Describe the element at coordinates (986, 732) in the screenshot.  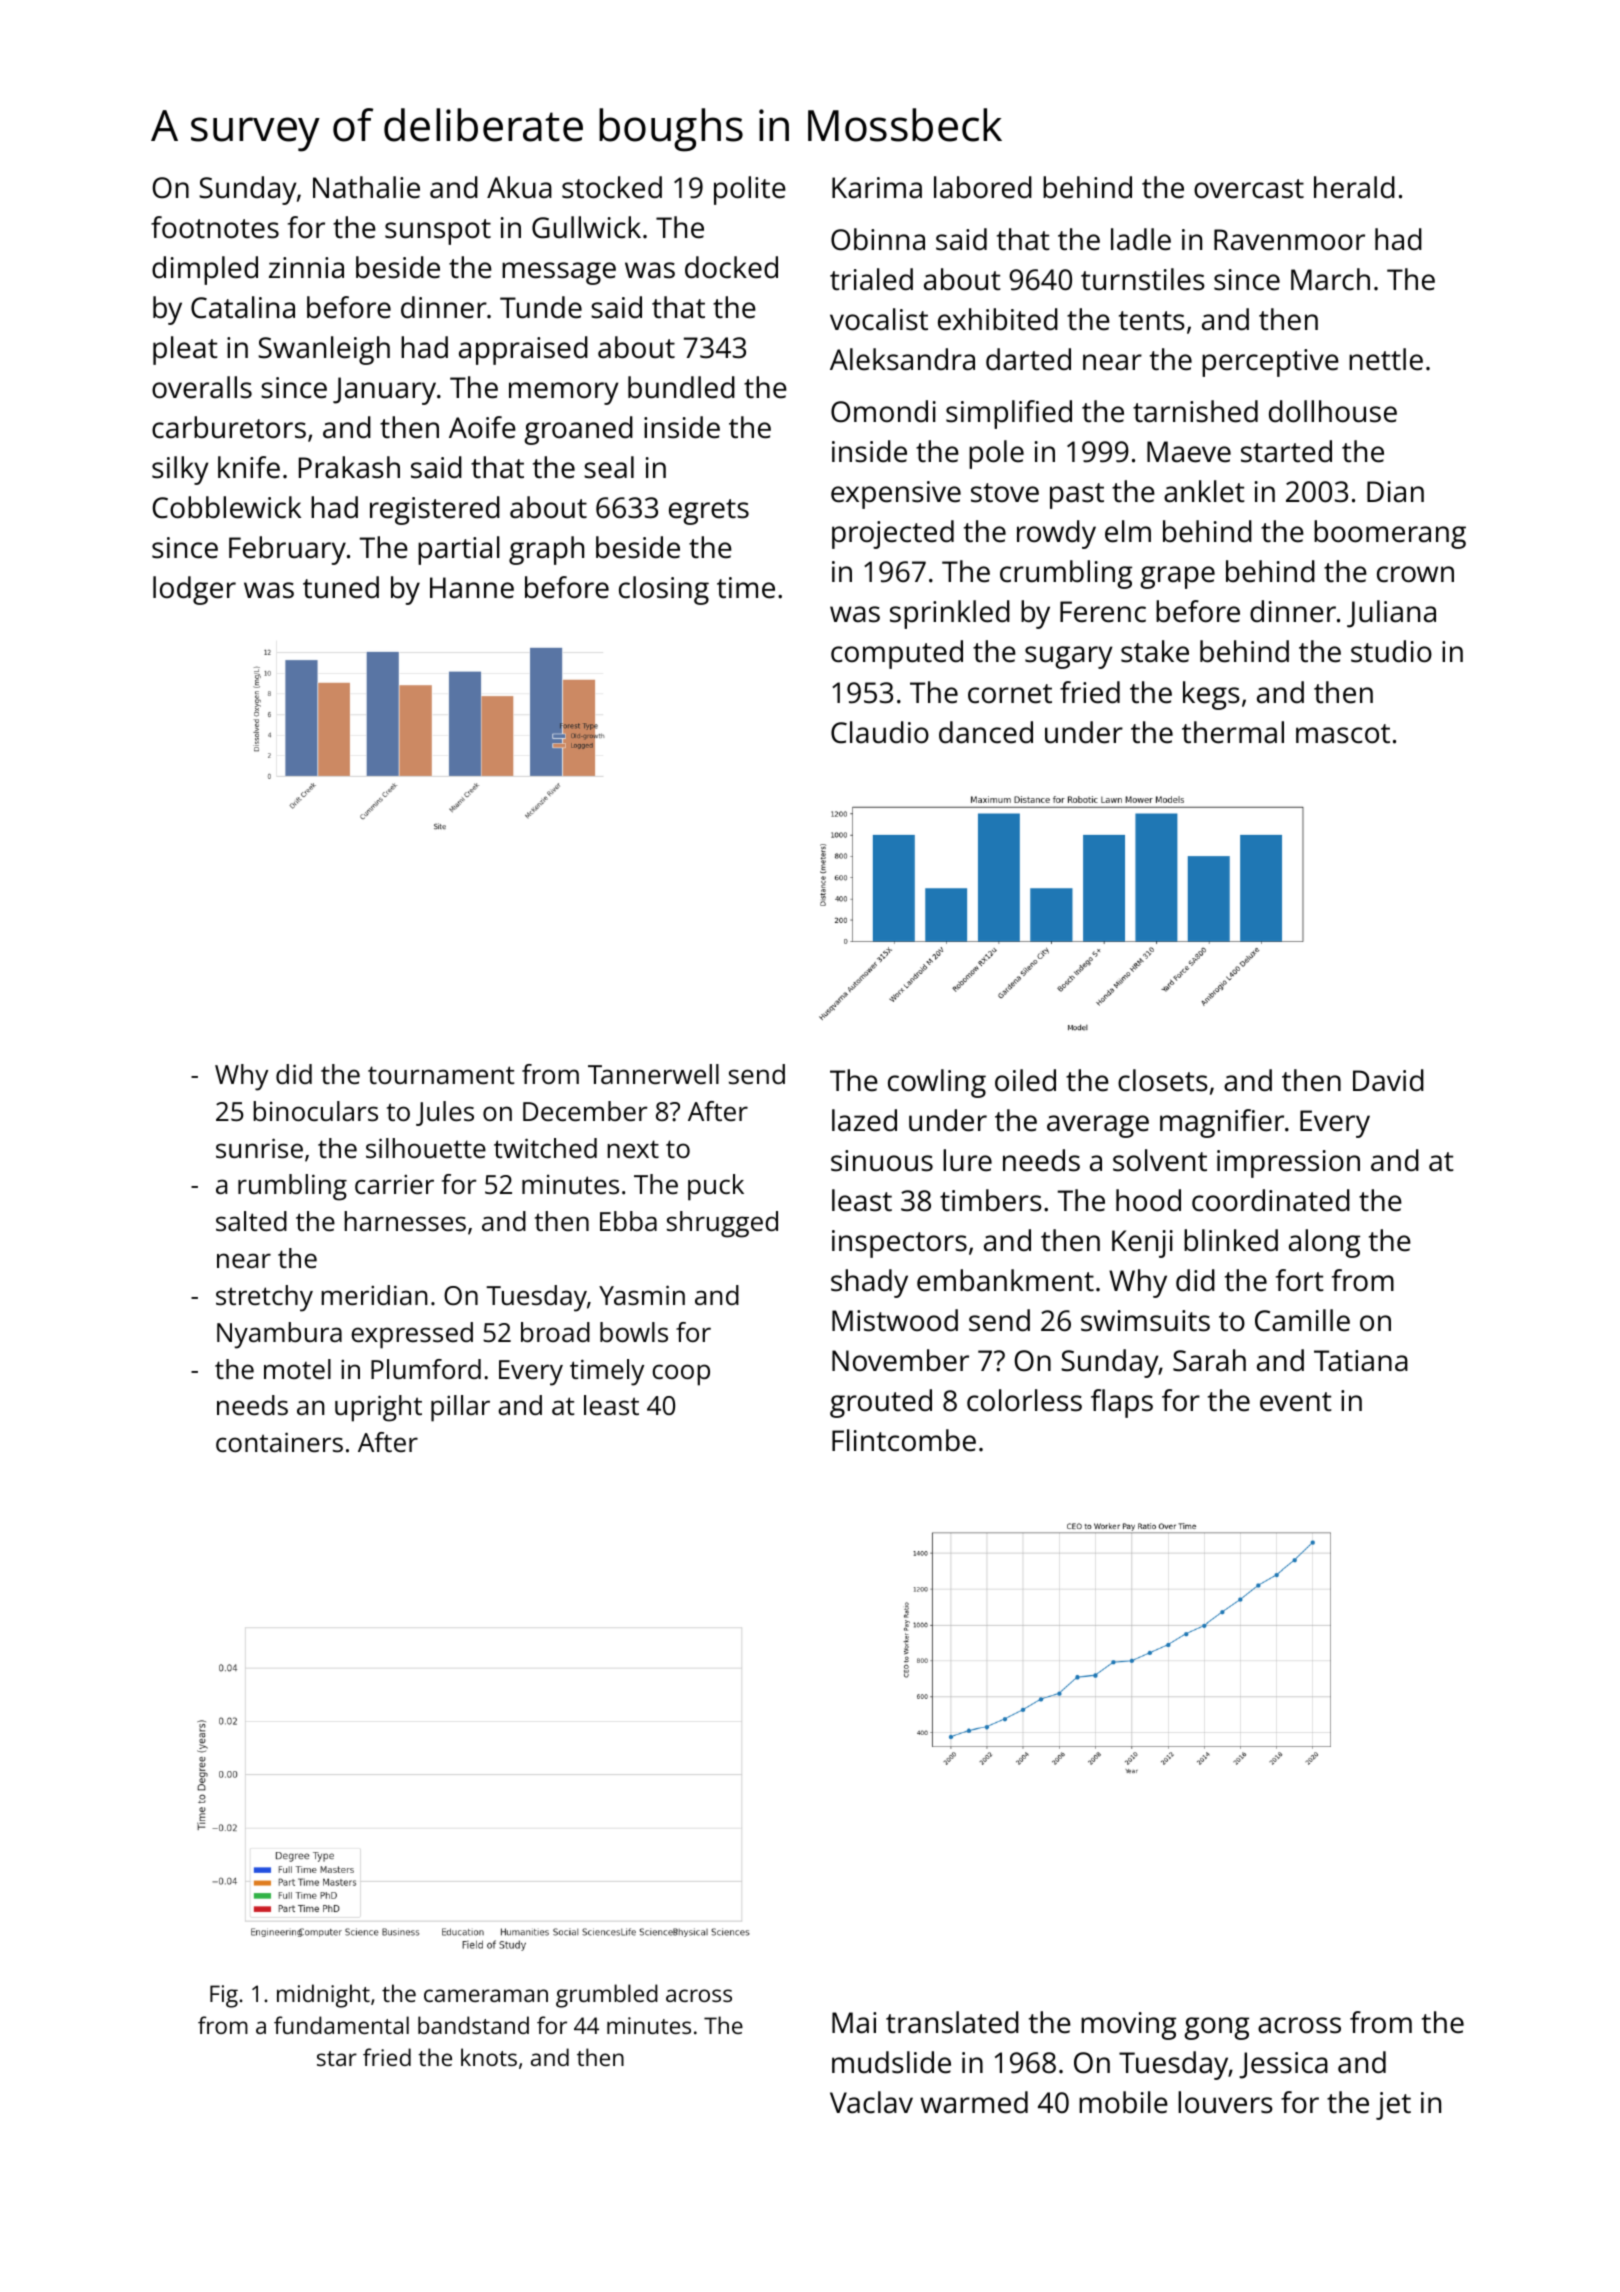
I see `danced` at that location.
